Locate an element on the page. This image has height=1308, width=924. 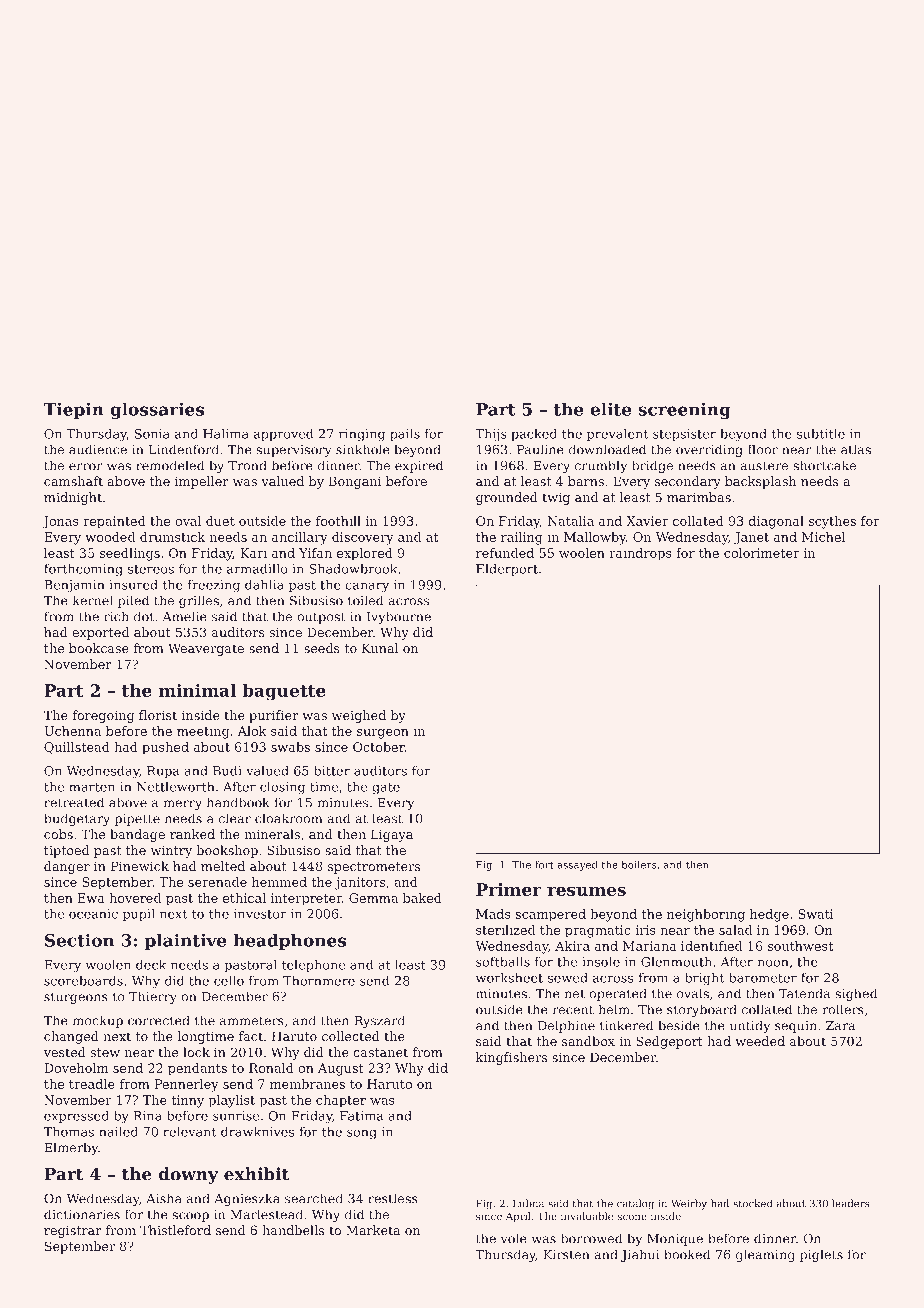
boilers is located at coordinates (639, 864).
